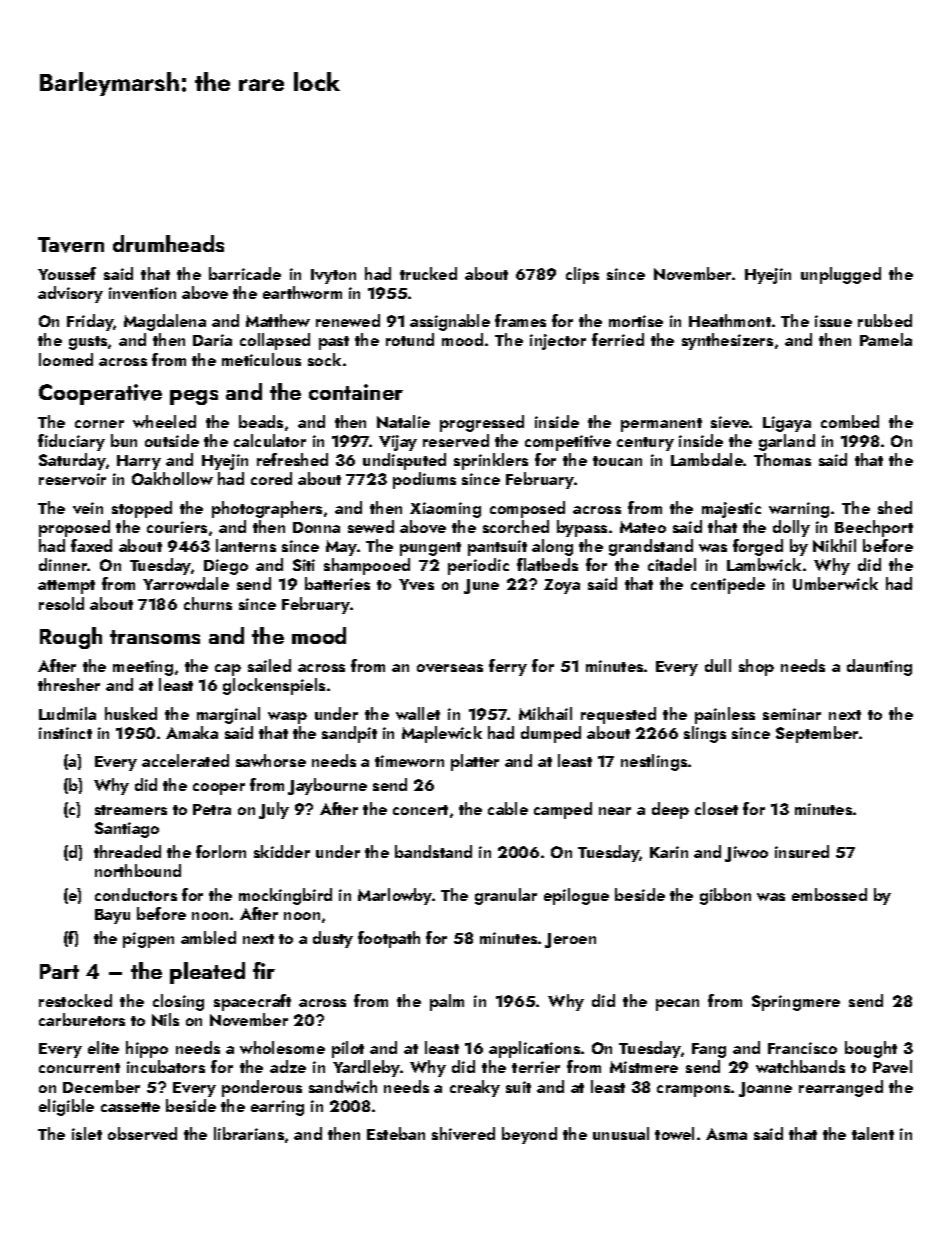 The image size is (952, 1233). I want to click on Santiago, so click(127, 830).
